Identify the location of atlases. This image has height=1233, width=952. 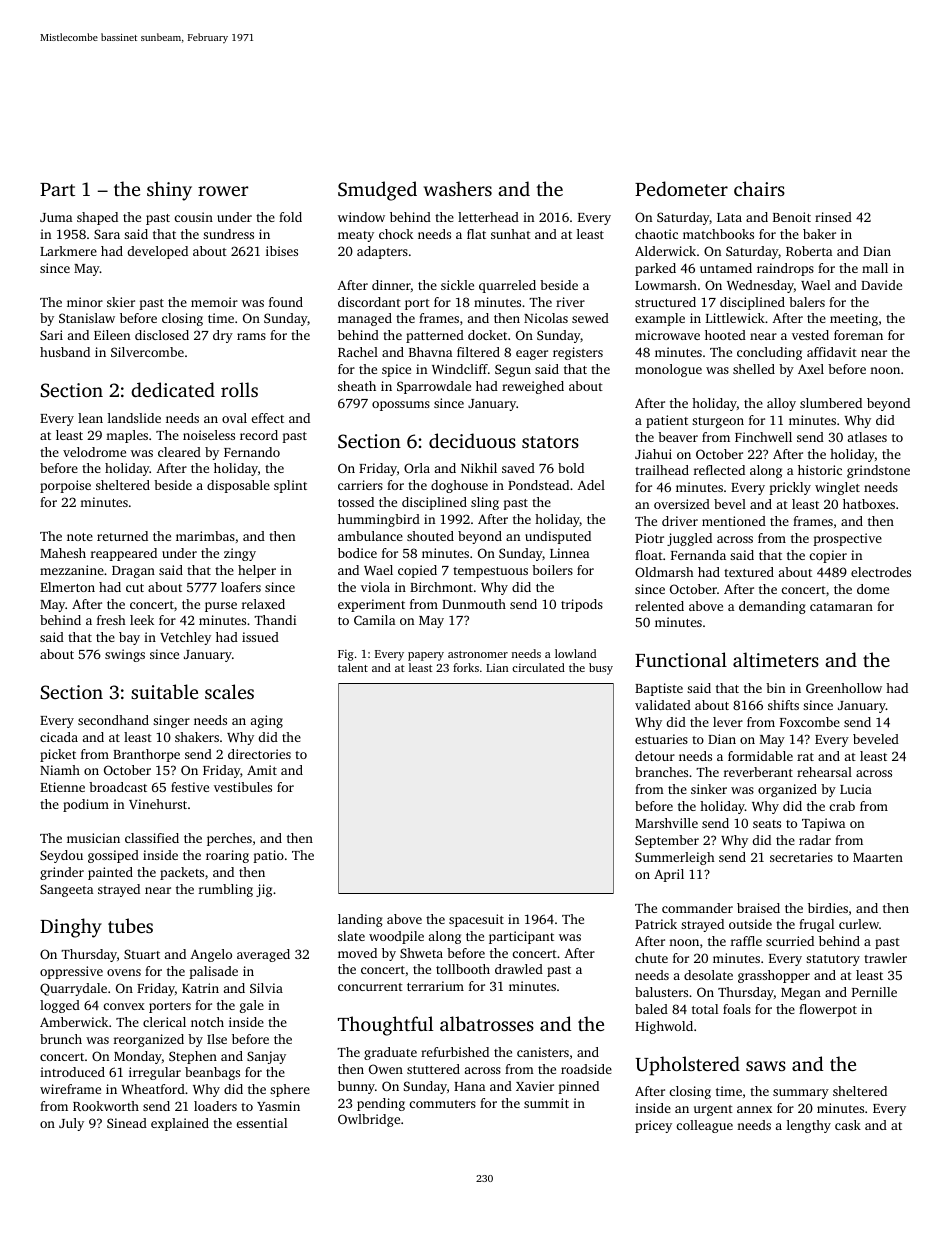
(867, 437).
